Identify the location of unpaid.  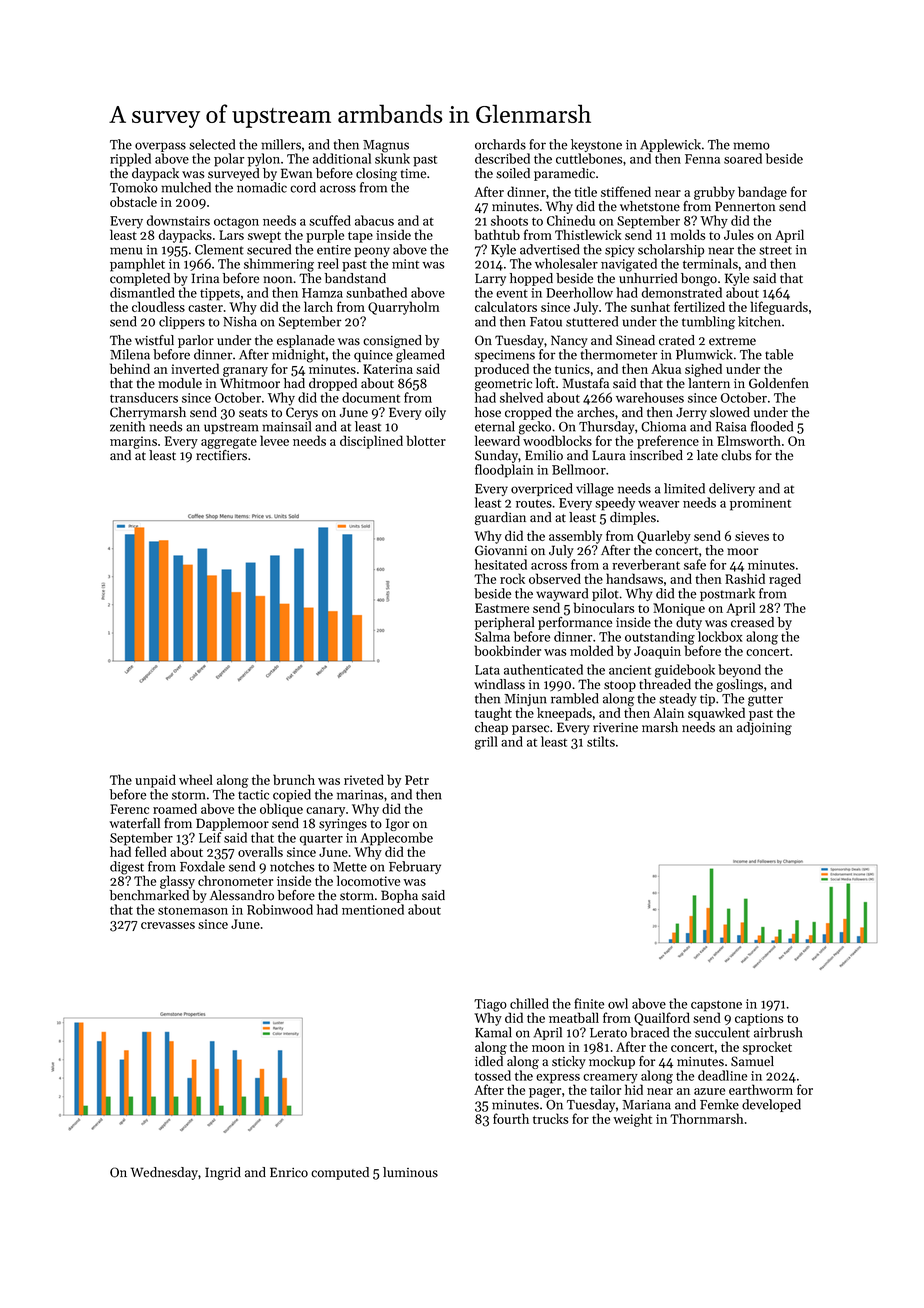
(155, 781).
